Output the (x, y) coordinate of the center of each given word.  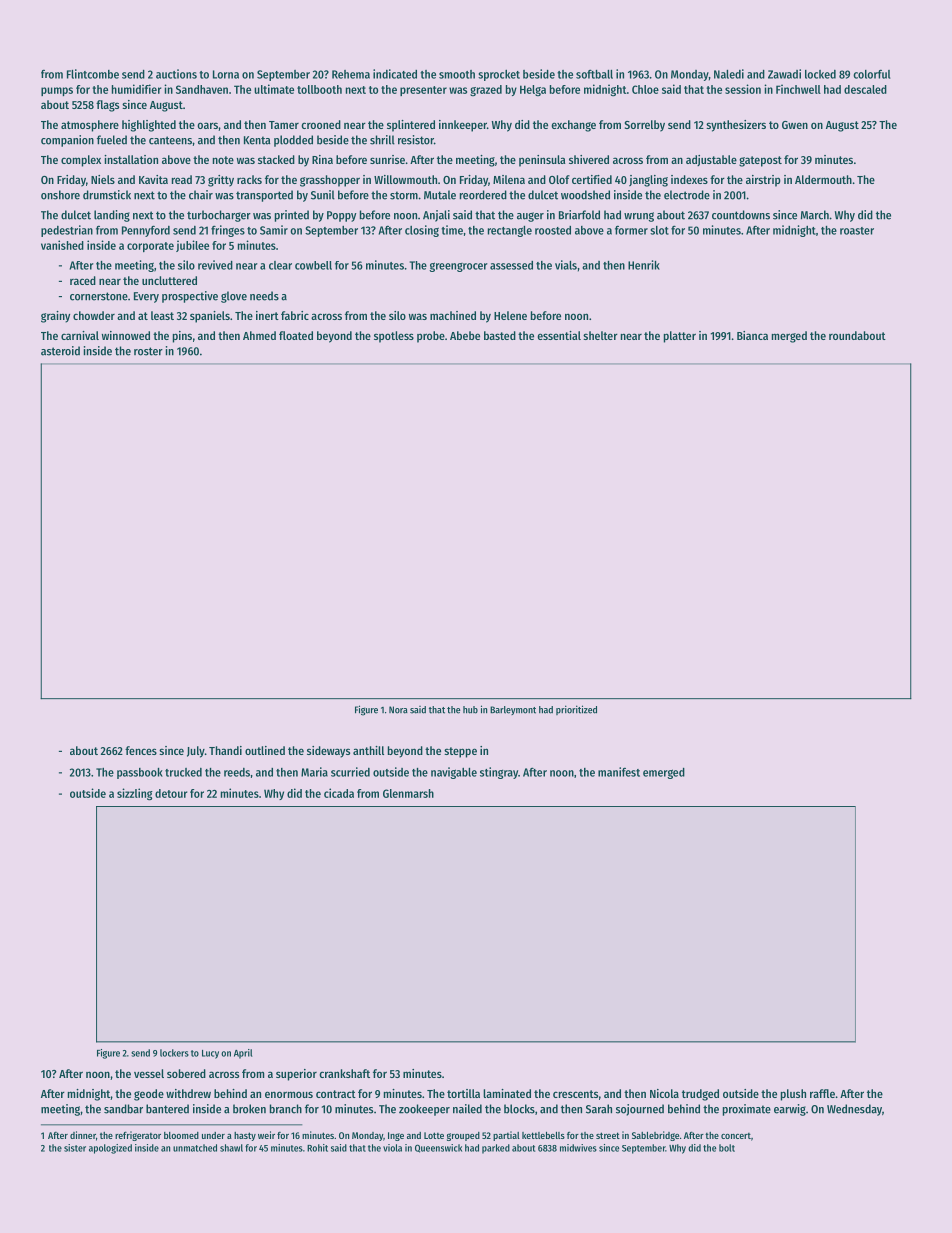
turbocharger (219, 216)
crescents (575, 1094)
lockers (174, 1053)
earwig (790, 1110)
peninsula (542, 161)
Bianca (752, 335)
